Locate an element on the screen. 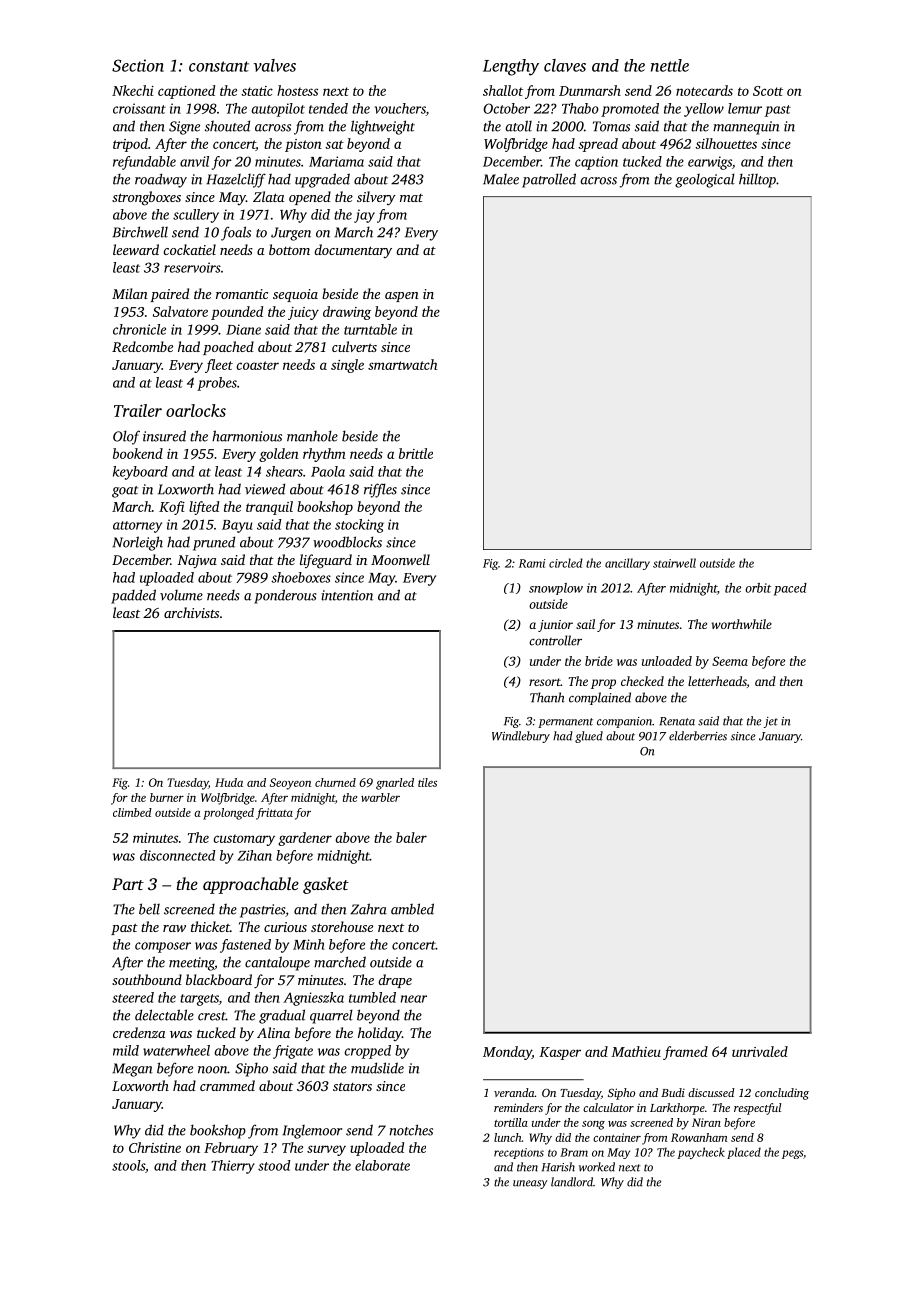 The image size is (924, 1314). Section is located at coordinates (138, 65).
